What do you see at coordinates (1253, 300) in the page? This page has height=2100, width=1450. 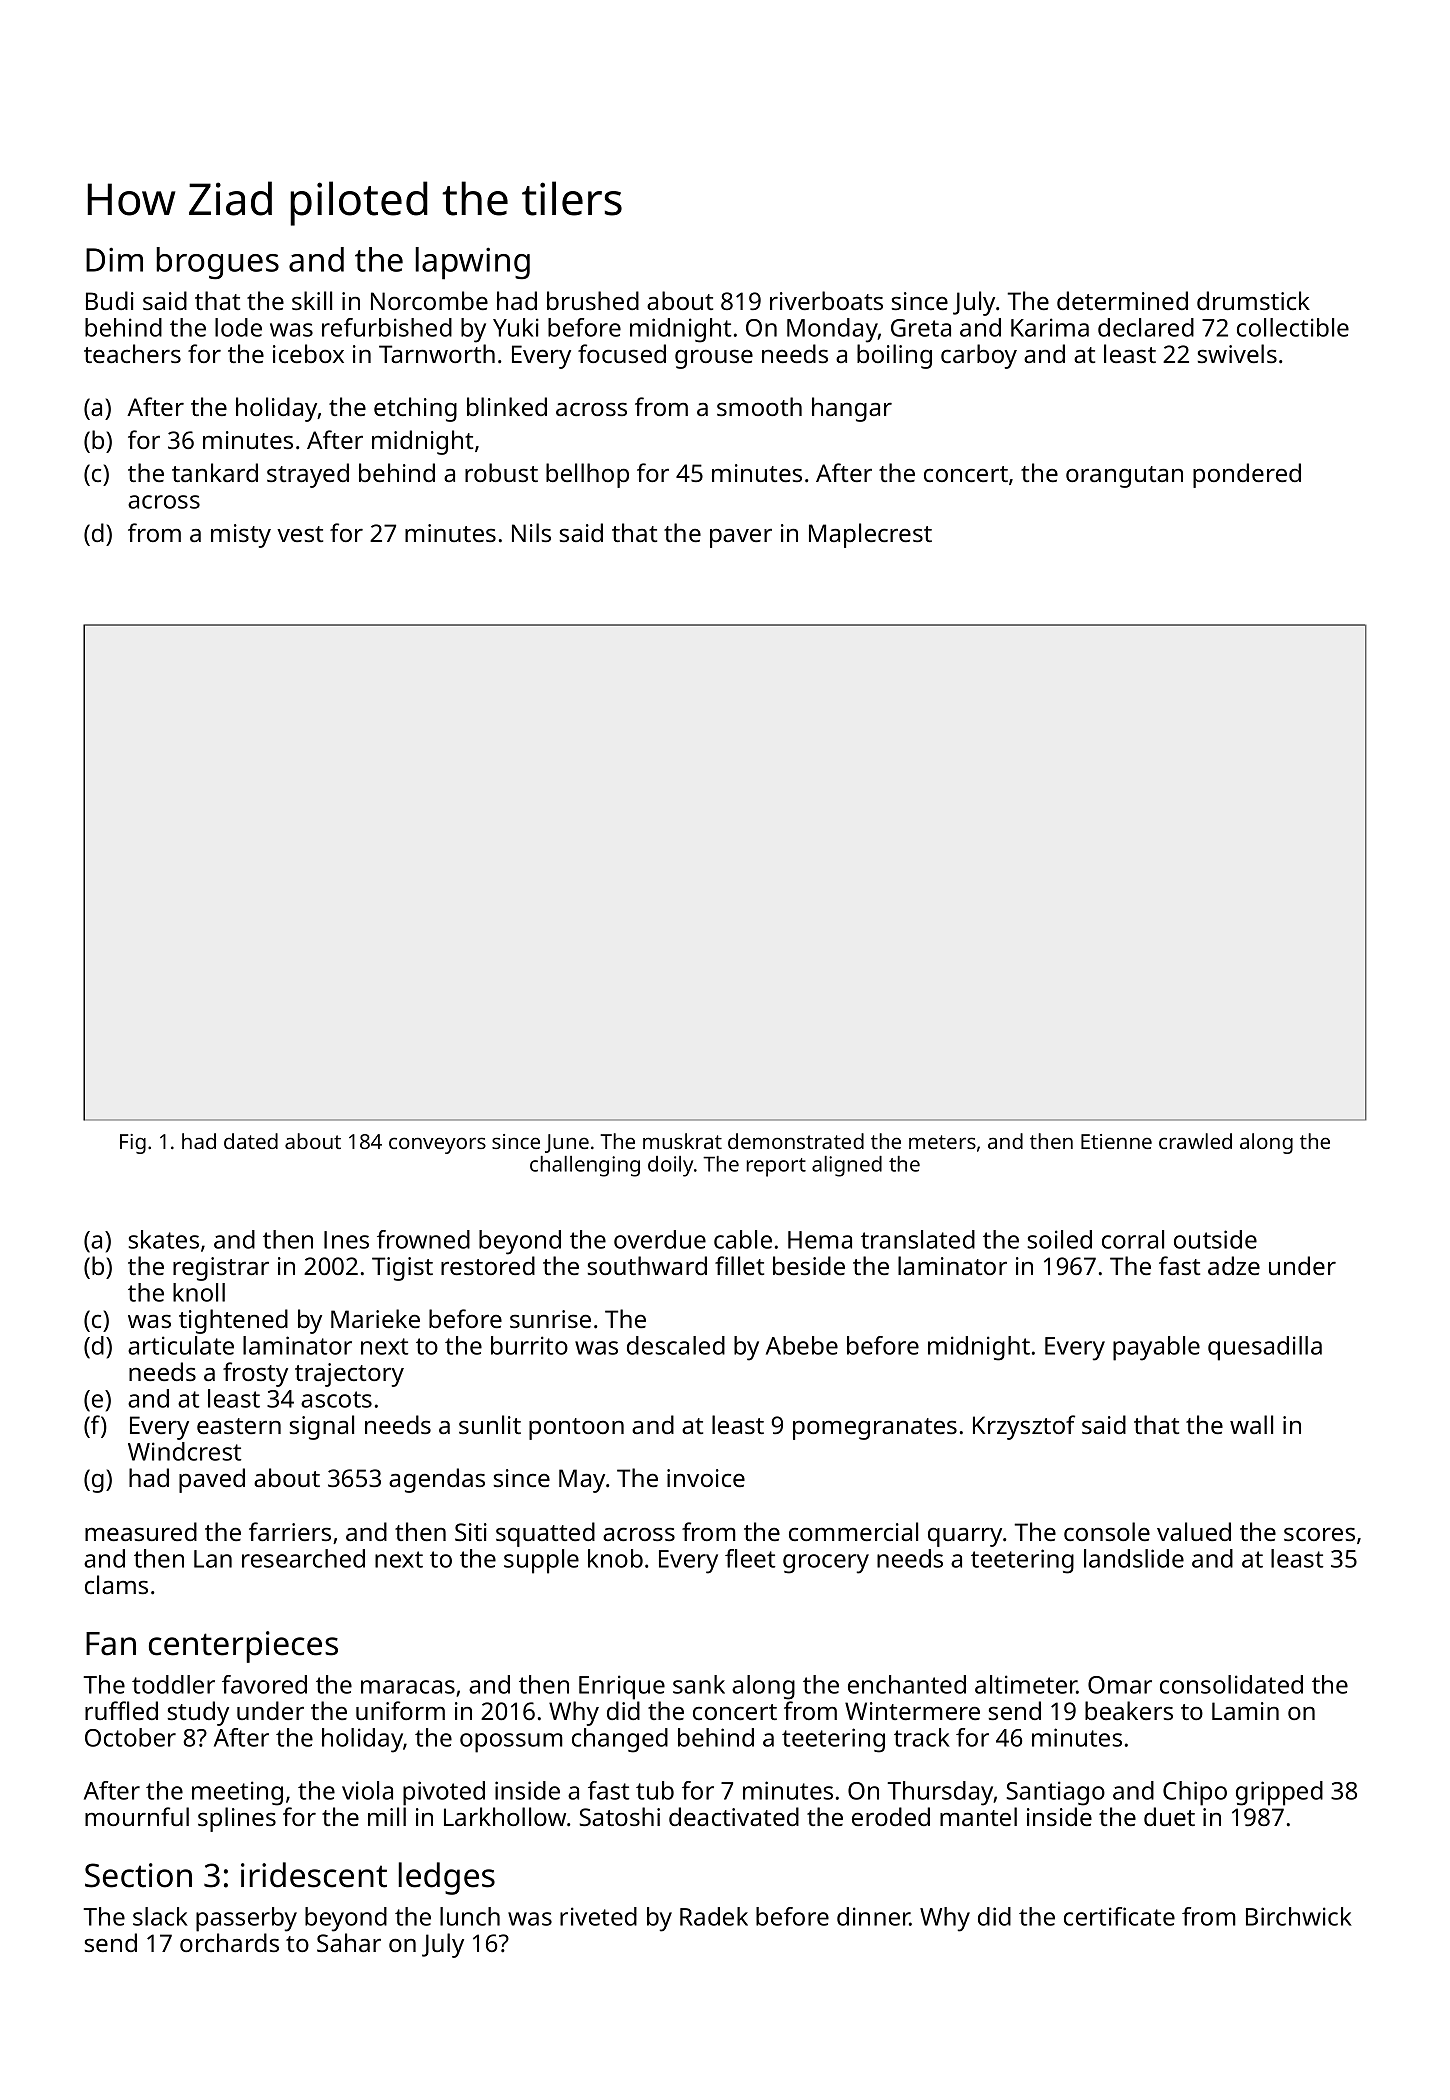 I see `drumstick` at bounding box center [1253, 300].
